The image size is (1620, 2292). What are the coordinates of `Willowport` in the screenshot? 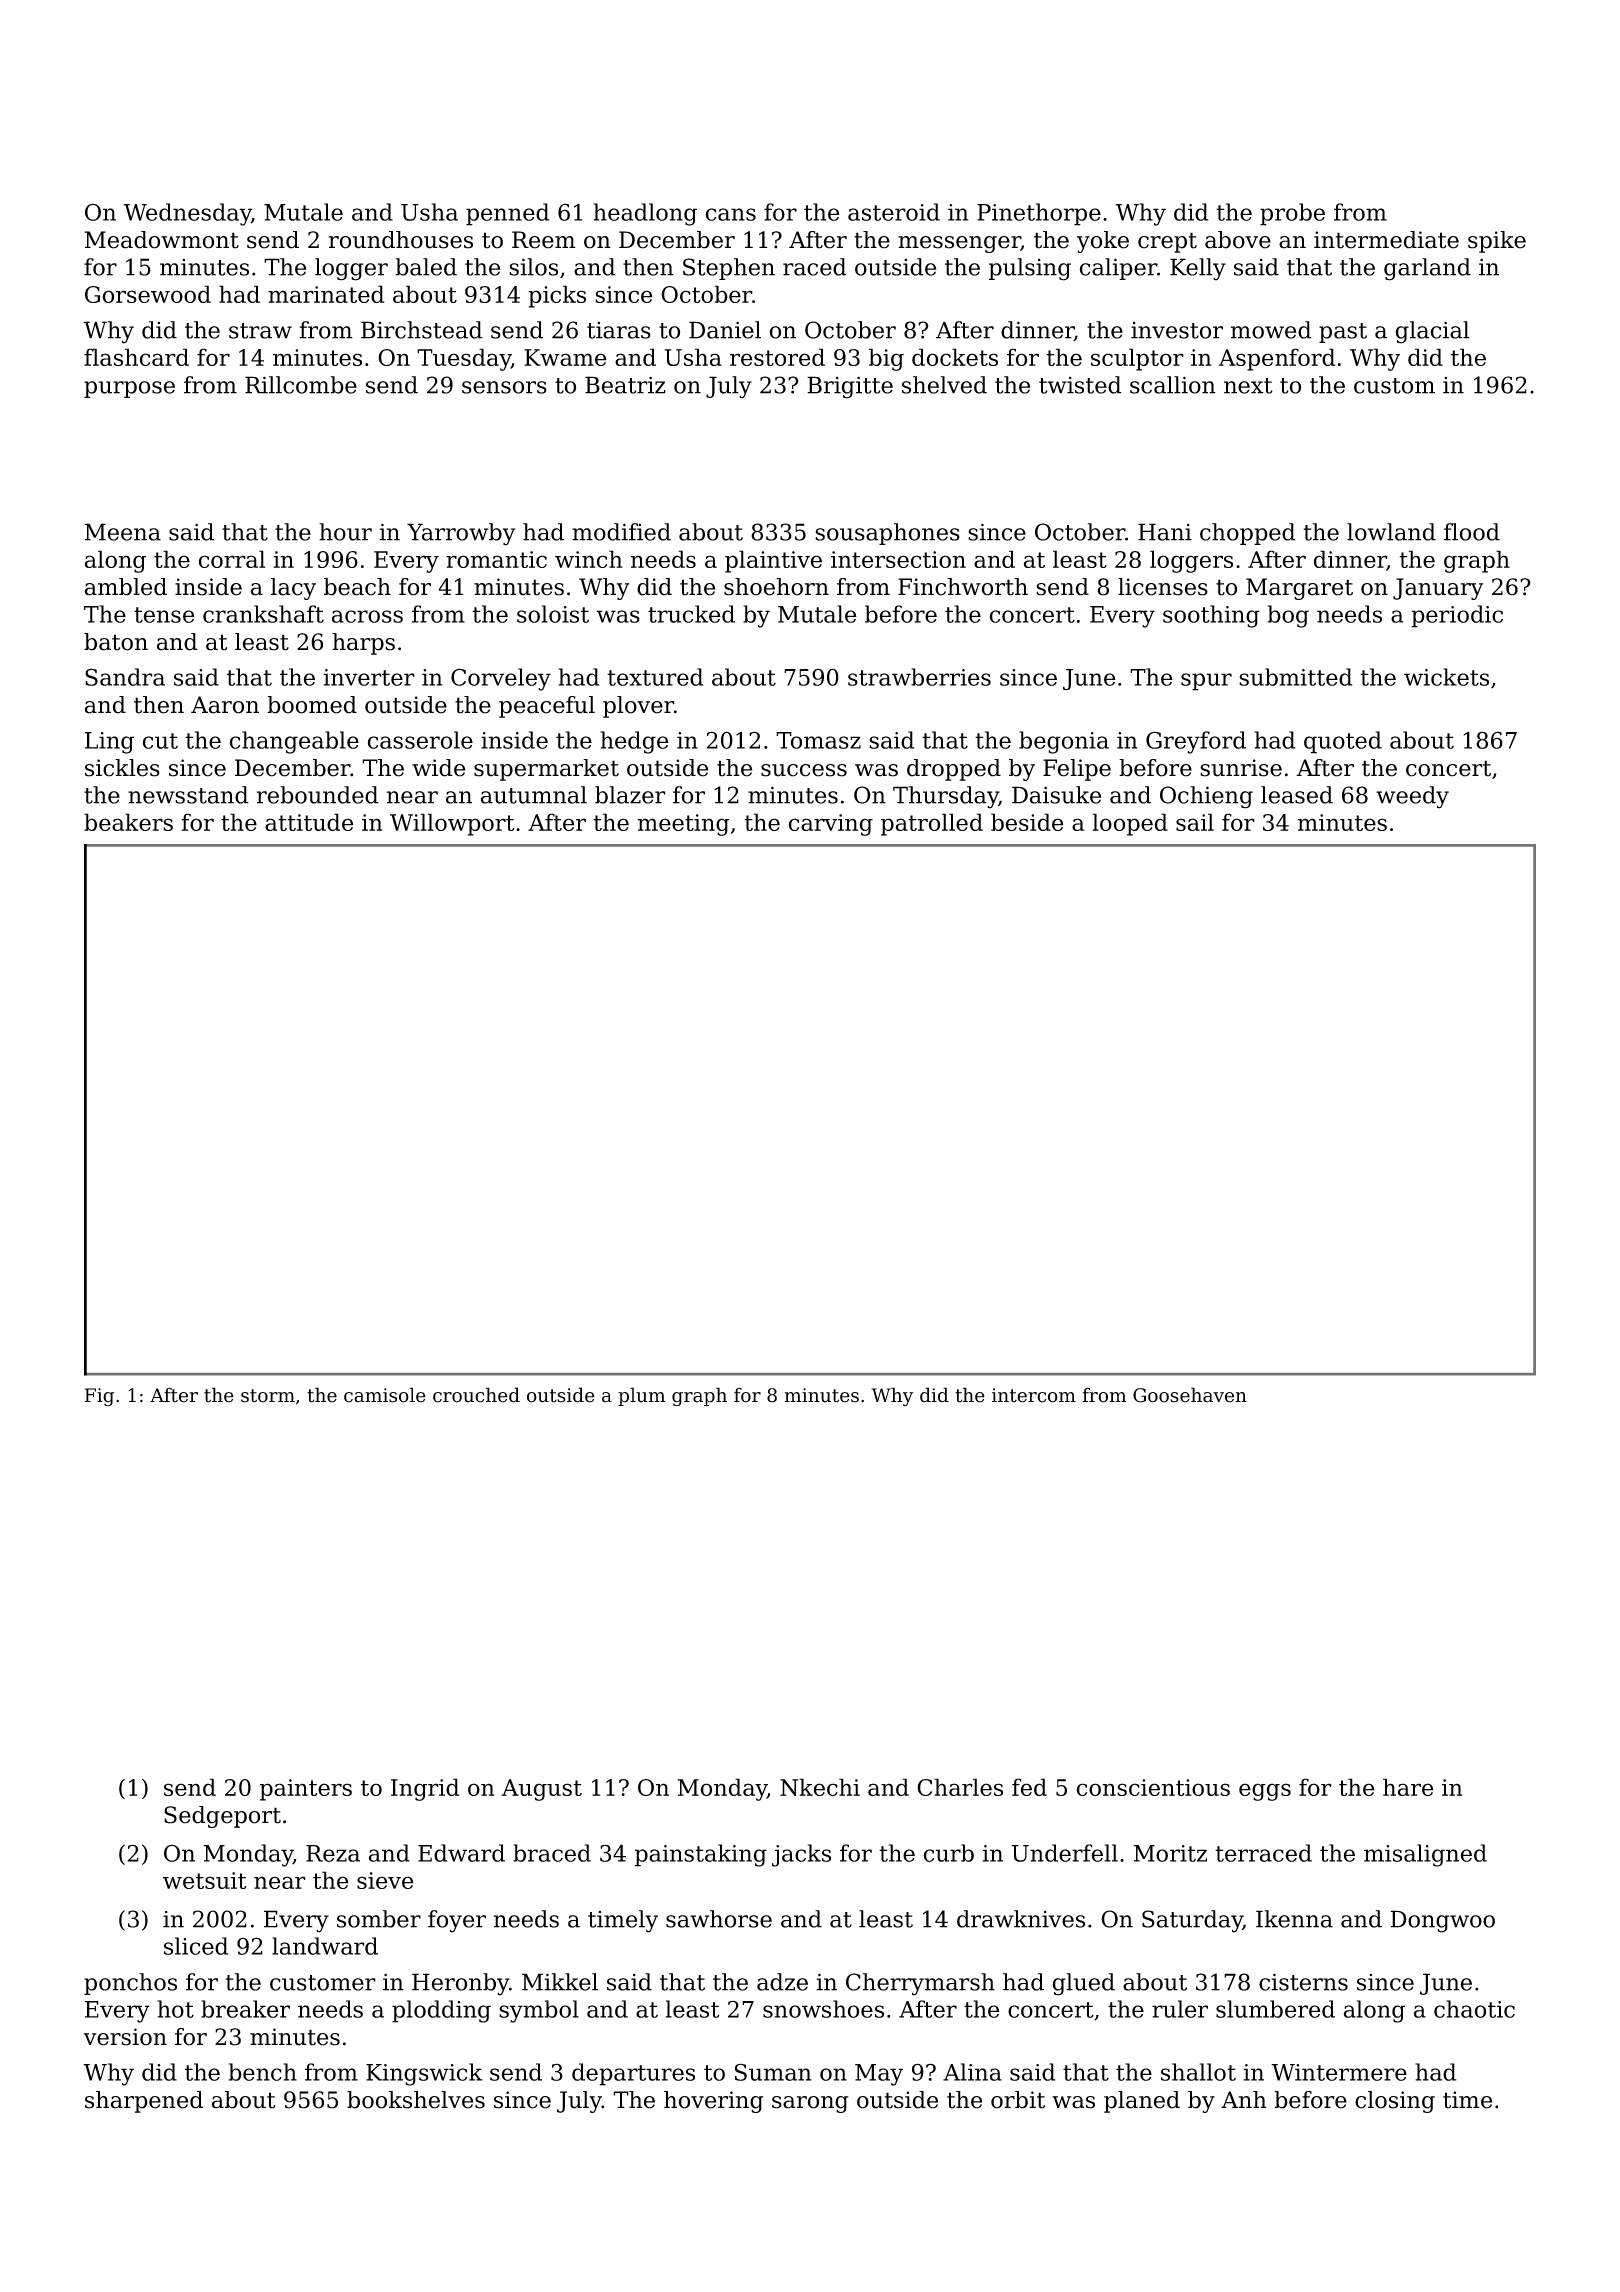 It's located at (452, 824).
